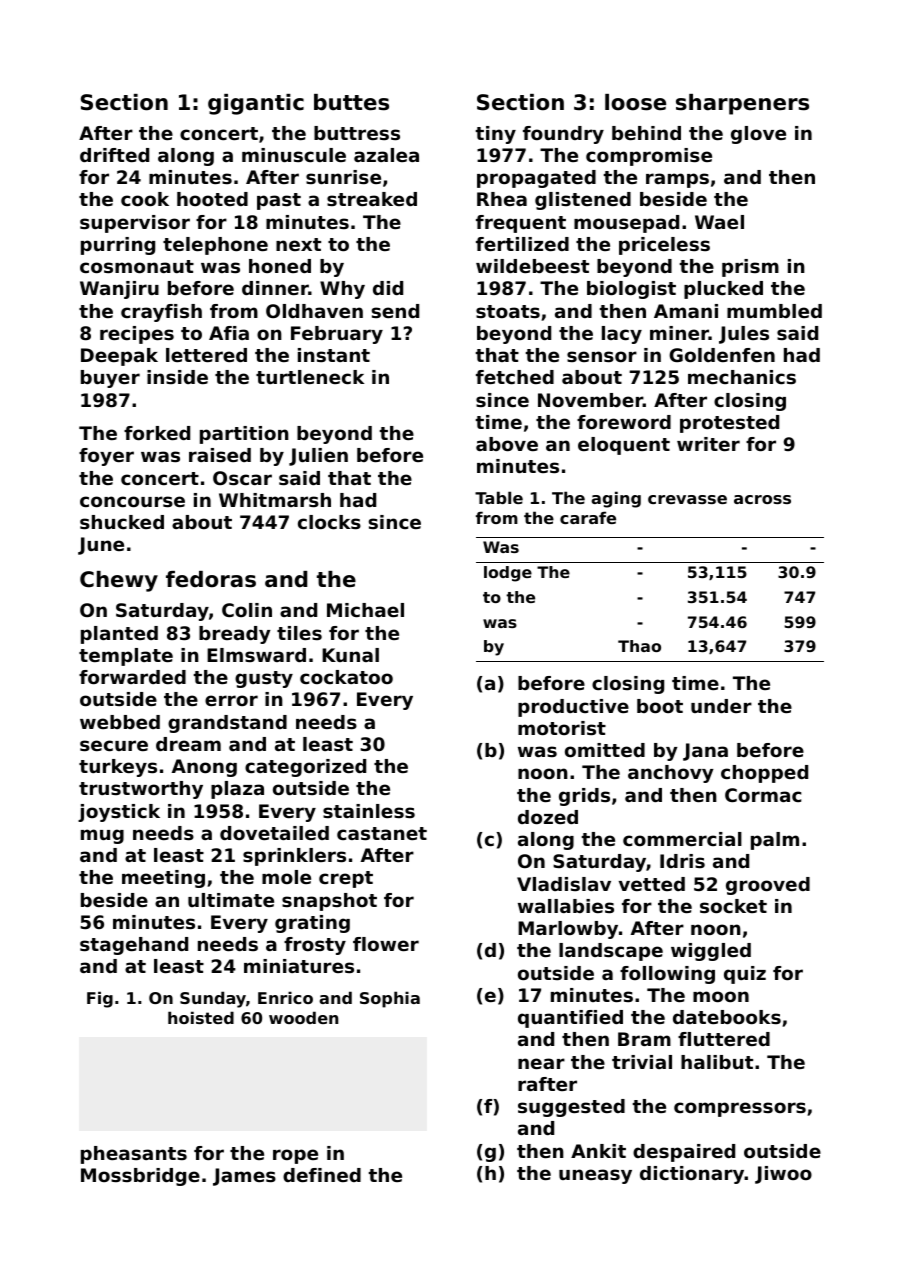  I want to click on telephone, so click(215, 246).
